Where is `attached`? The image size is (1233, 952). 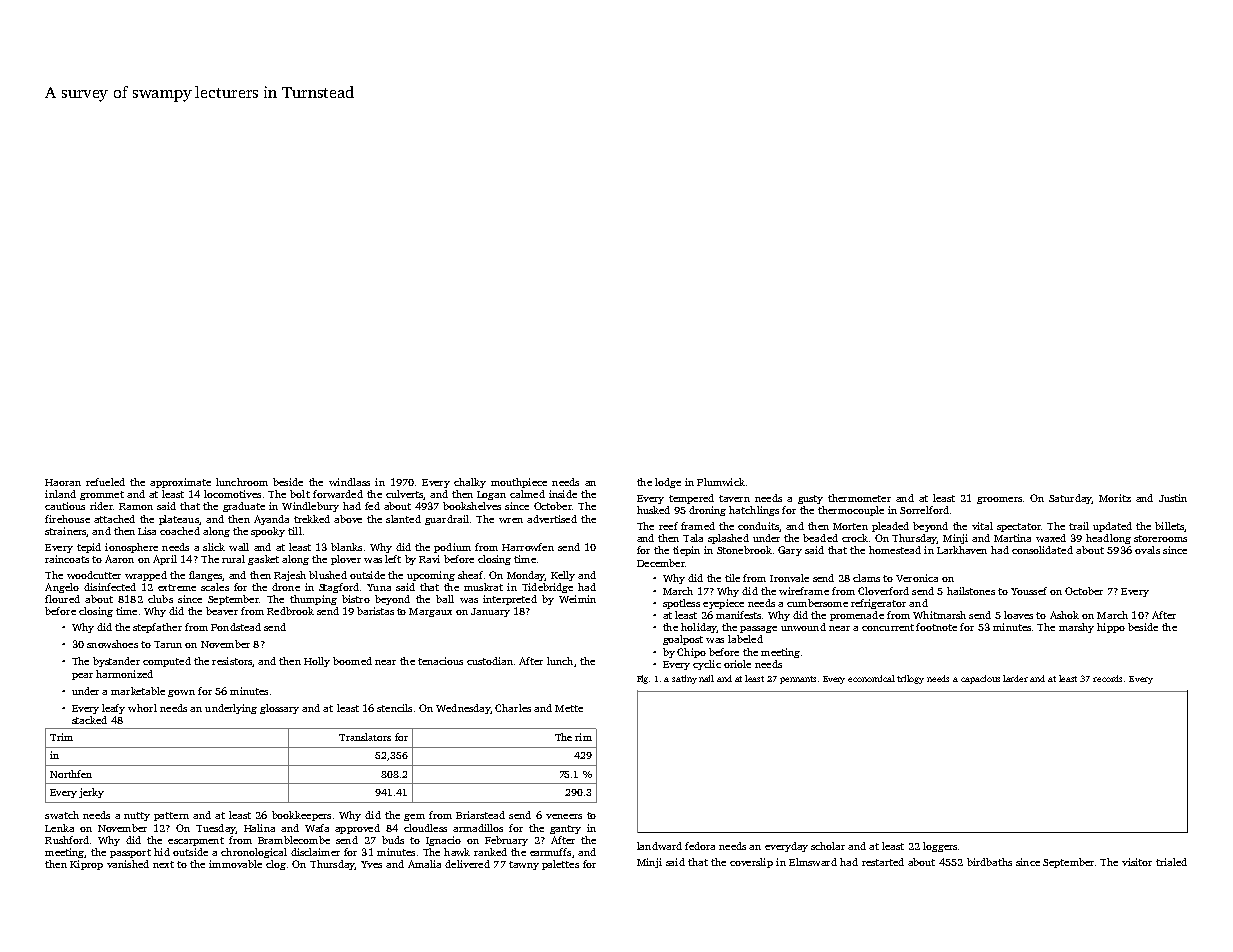
attached is located at coordinates (114, 519).
